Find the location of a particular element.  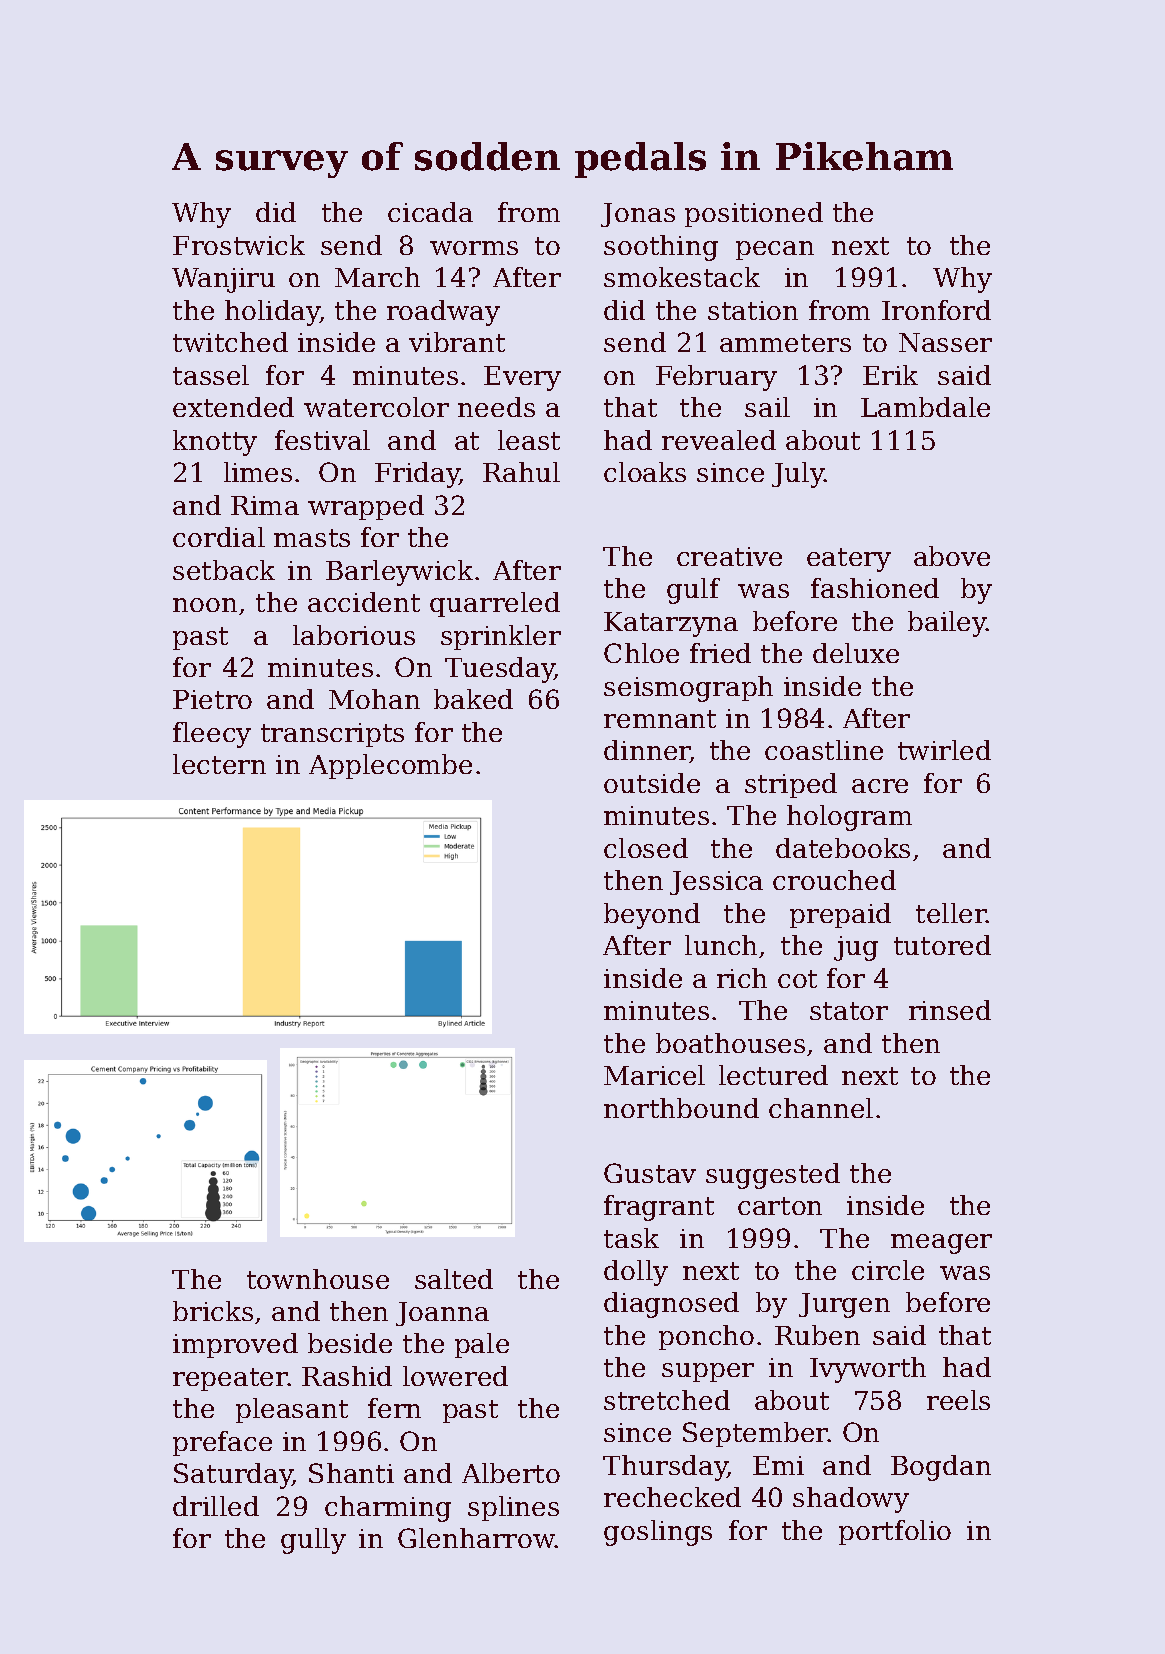

beyond is located at coordinates (652, 916).
